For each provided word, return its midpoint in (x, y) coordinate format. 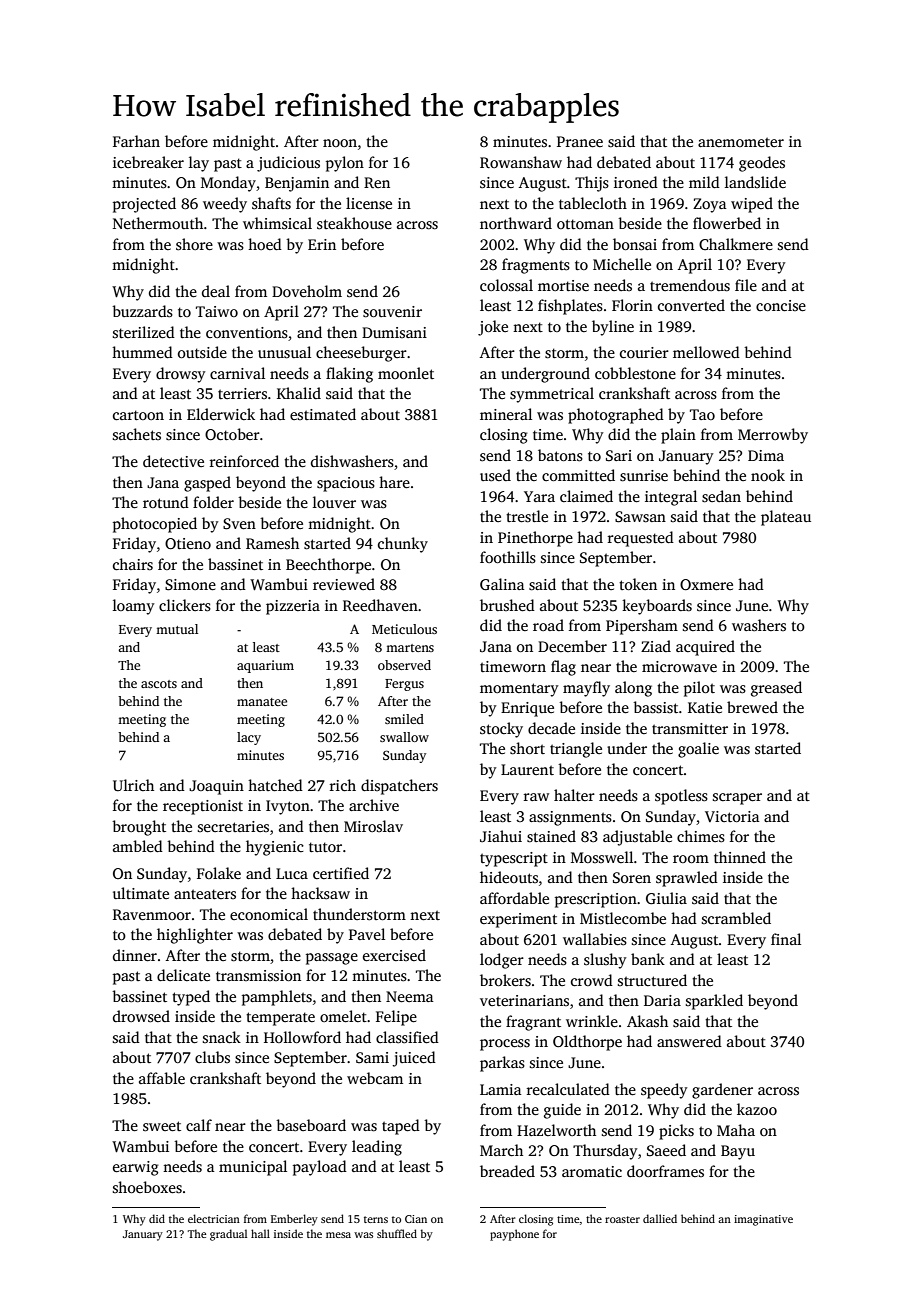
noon (340, 143)
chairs (133, 564)
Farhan (136, 141)
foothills (508, 557)
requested (641, 539)
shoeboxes (147, 1187)
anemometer (741, 142)
